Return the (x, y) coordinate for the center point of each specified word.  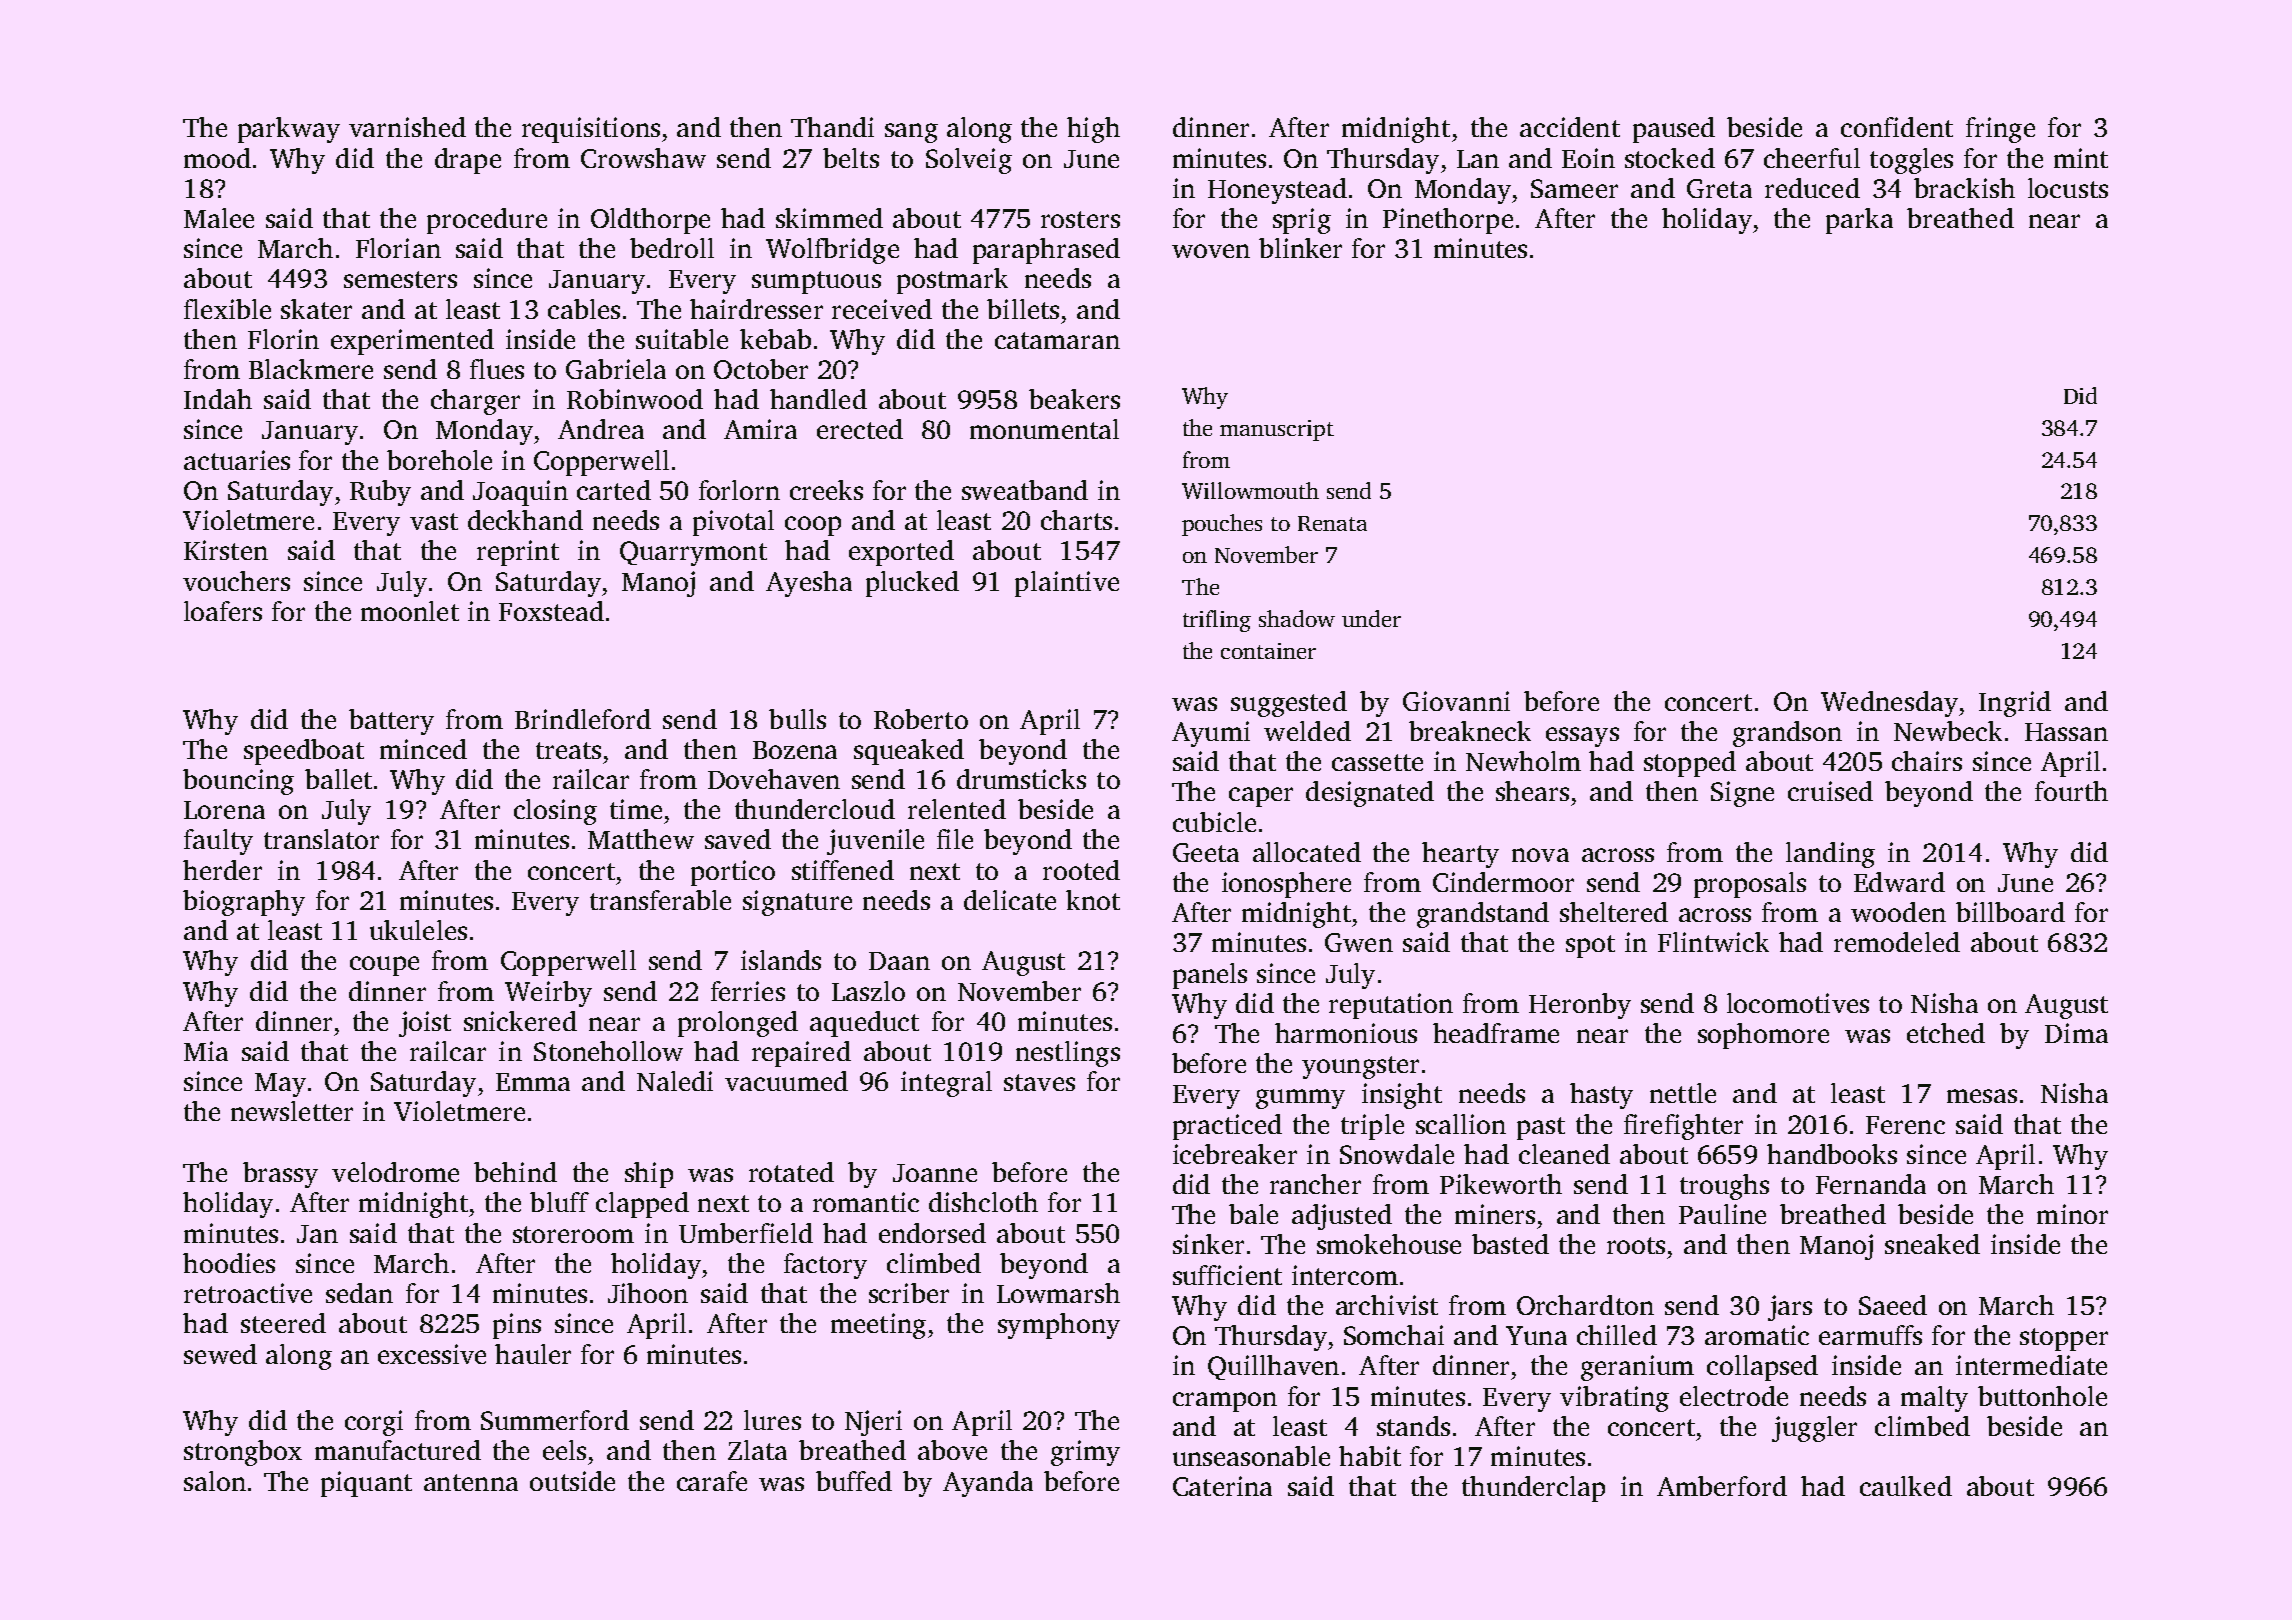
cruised (1830, 791)
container (1268, 651)
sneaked (1932, 1244)
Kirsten (226, 550)
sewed (220, 1354)
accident (1570, 127)
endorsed (932, 1233)
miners (1495, 1214)
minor (2072, 1214)
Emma (533, 1082)
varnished (407, 127)
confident (1897, 127)
